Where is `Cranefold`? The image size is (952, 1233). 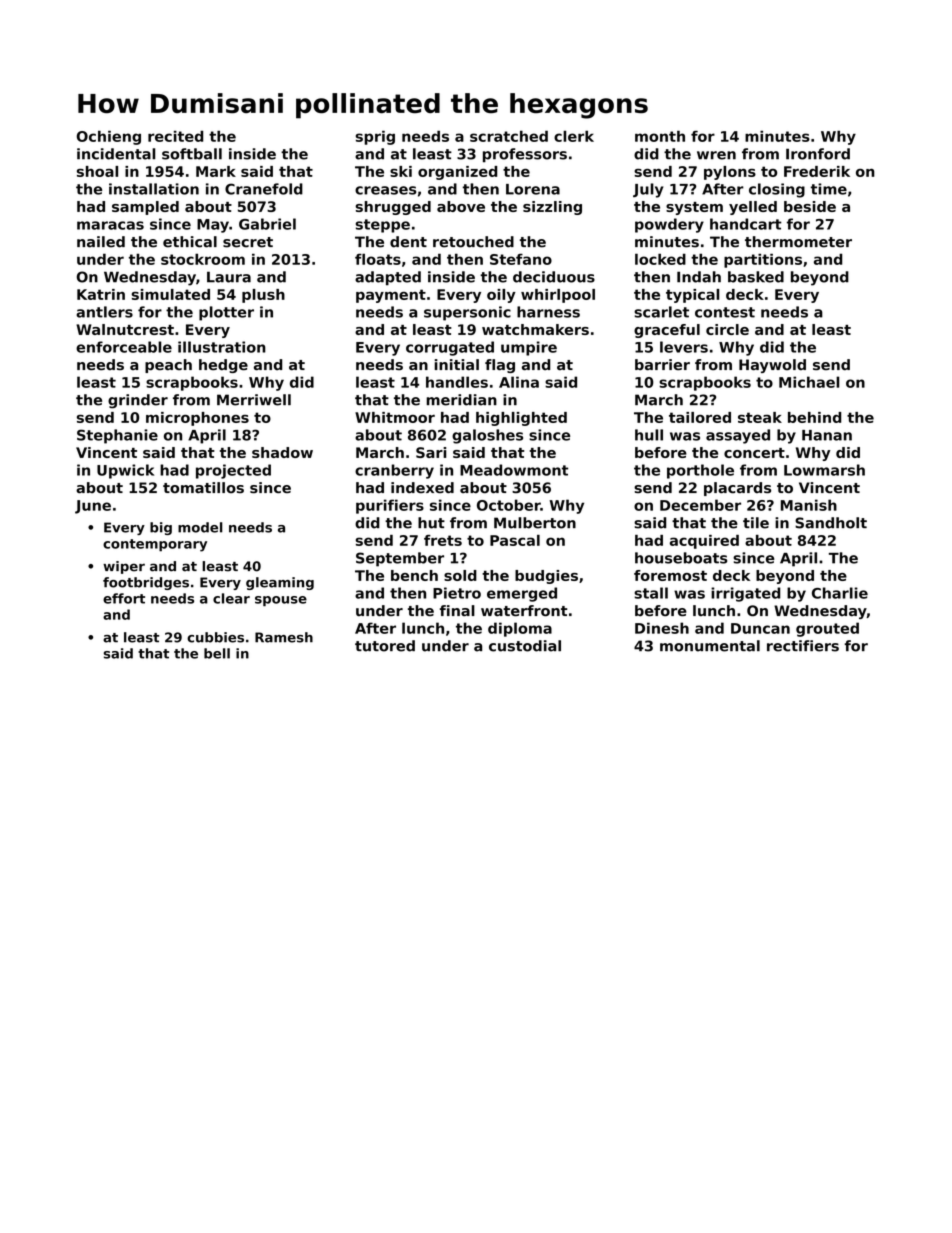 Cranefold is located at coordinates (264, 189).
